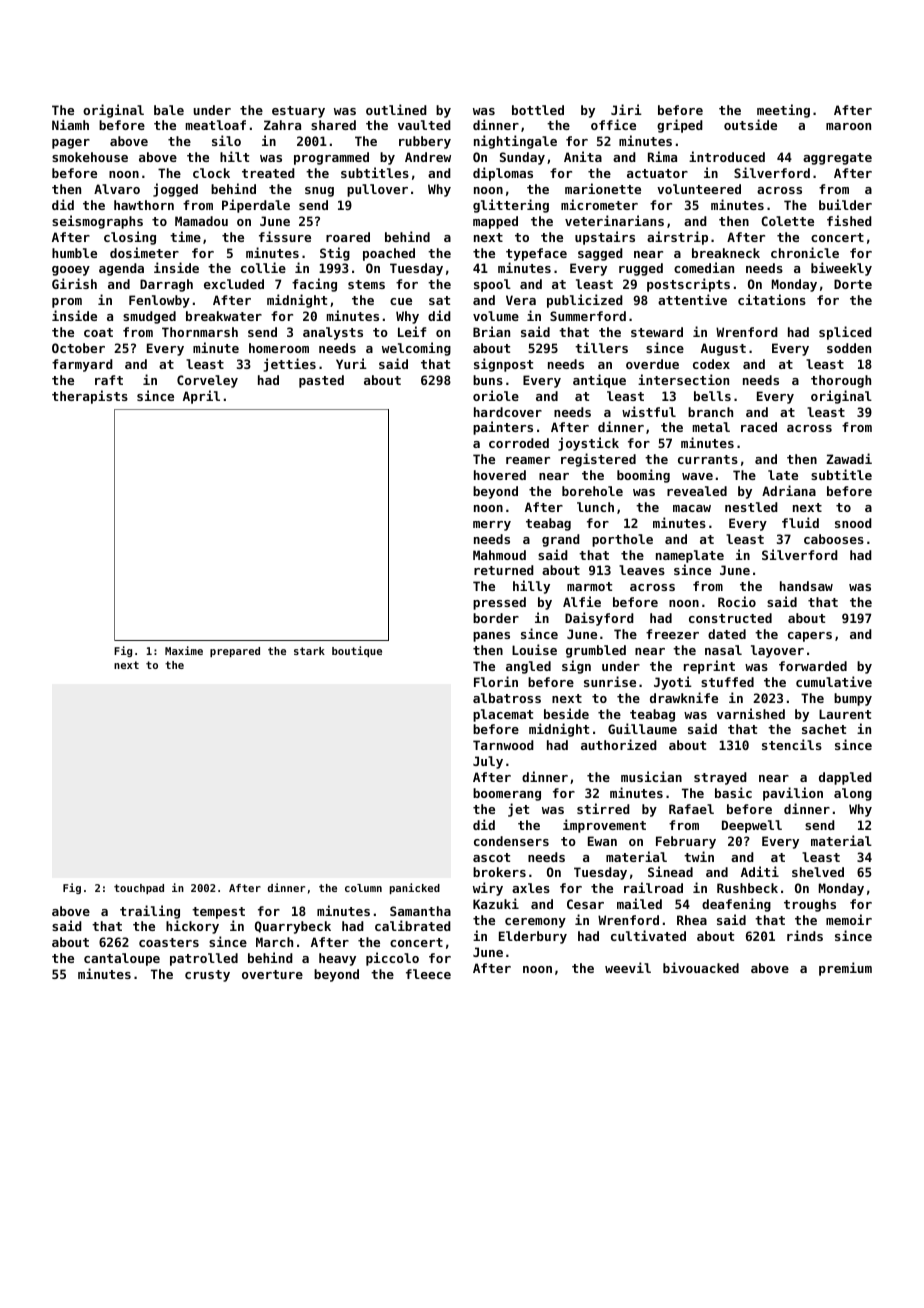 This screenshot has width=924, height=1308. Describe the element at coordinates (677, 238) in the screenshot. I see `airstrip` at that location.
